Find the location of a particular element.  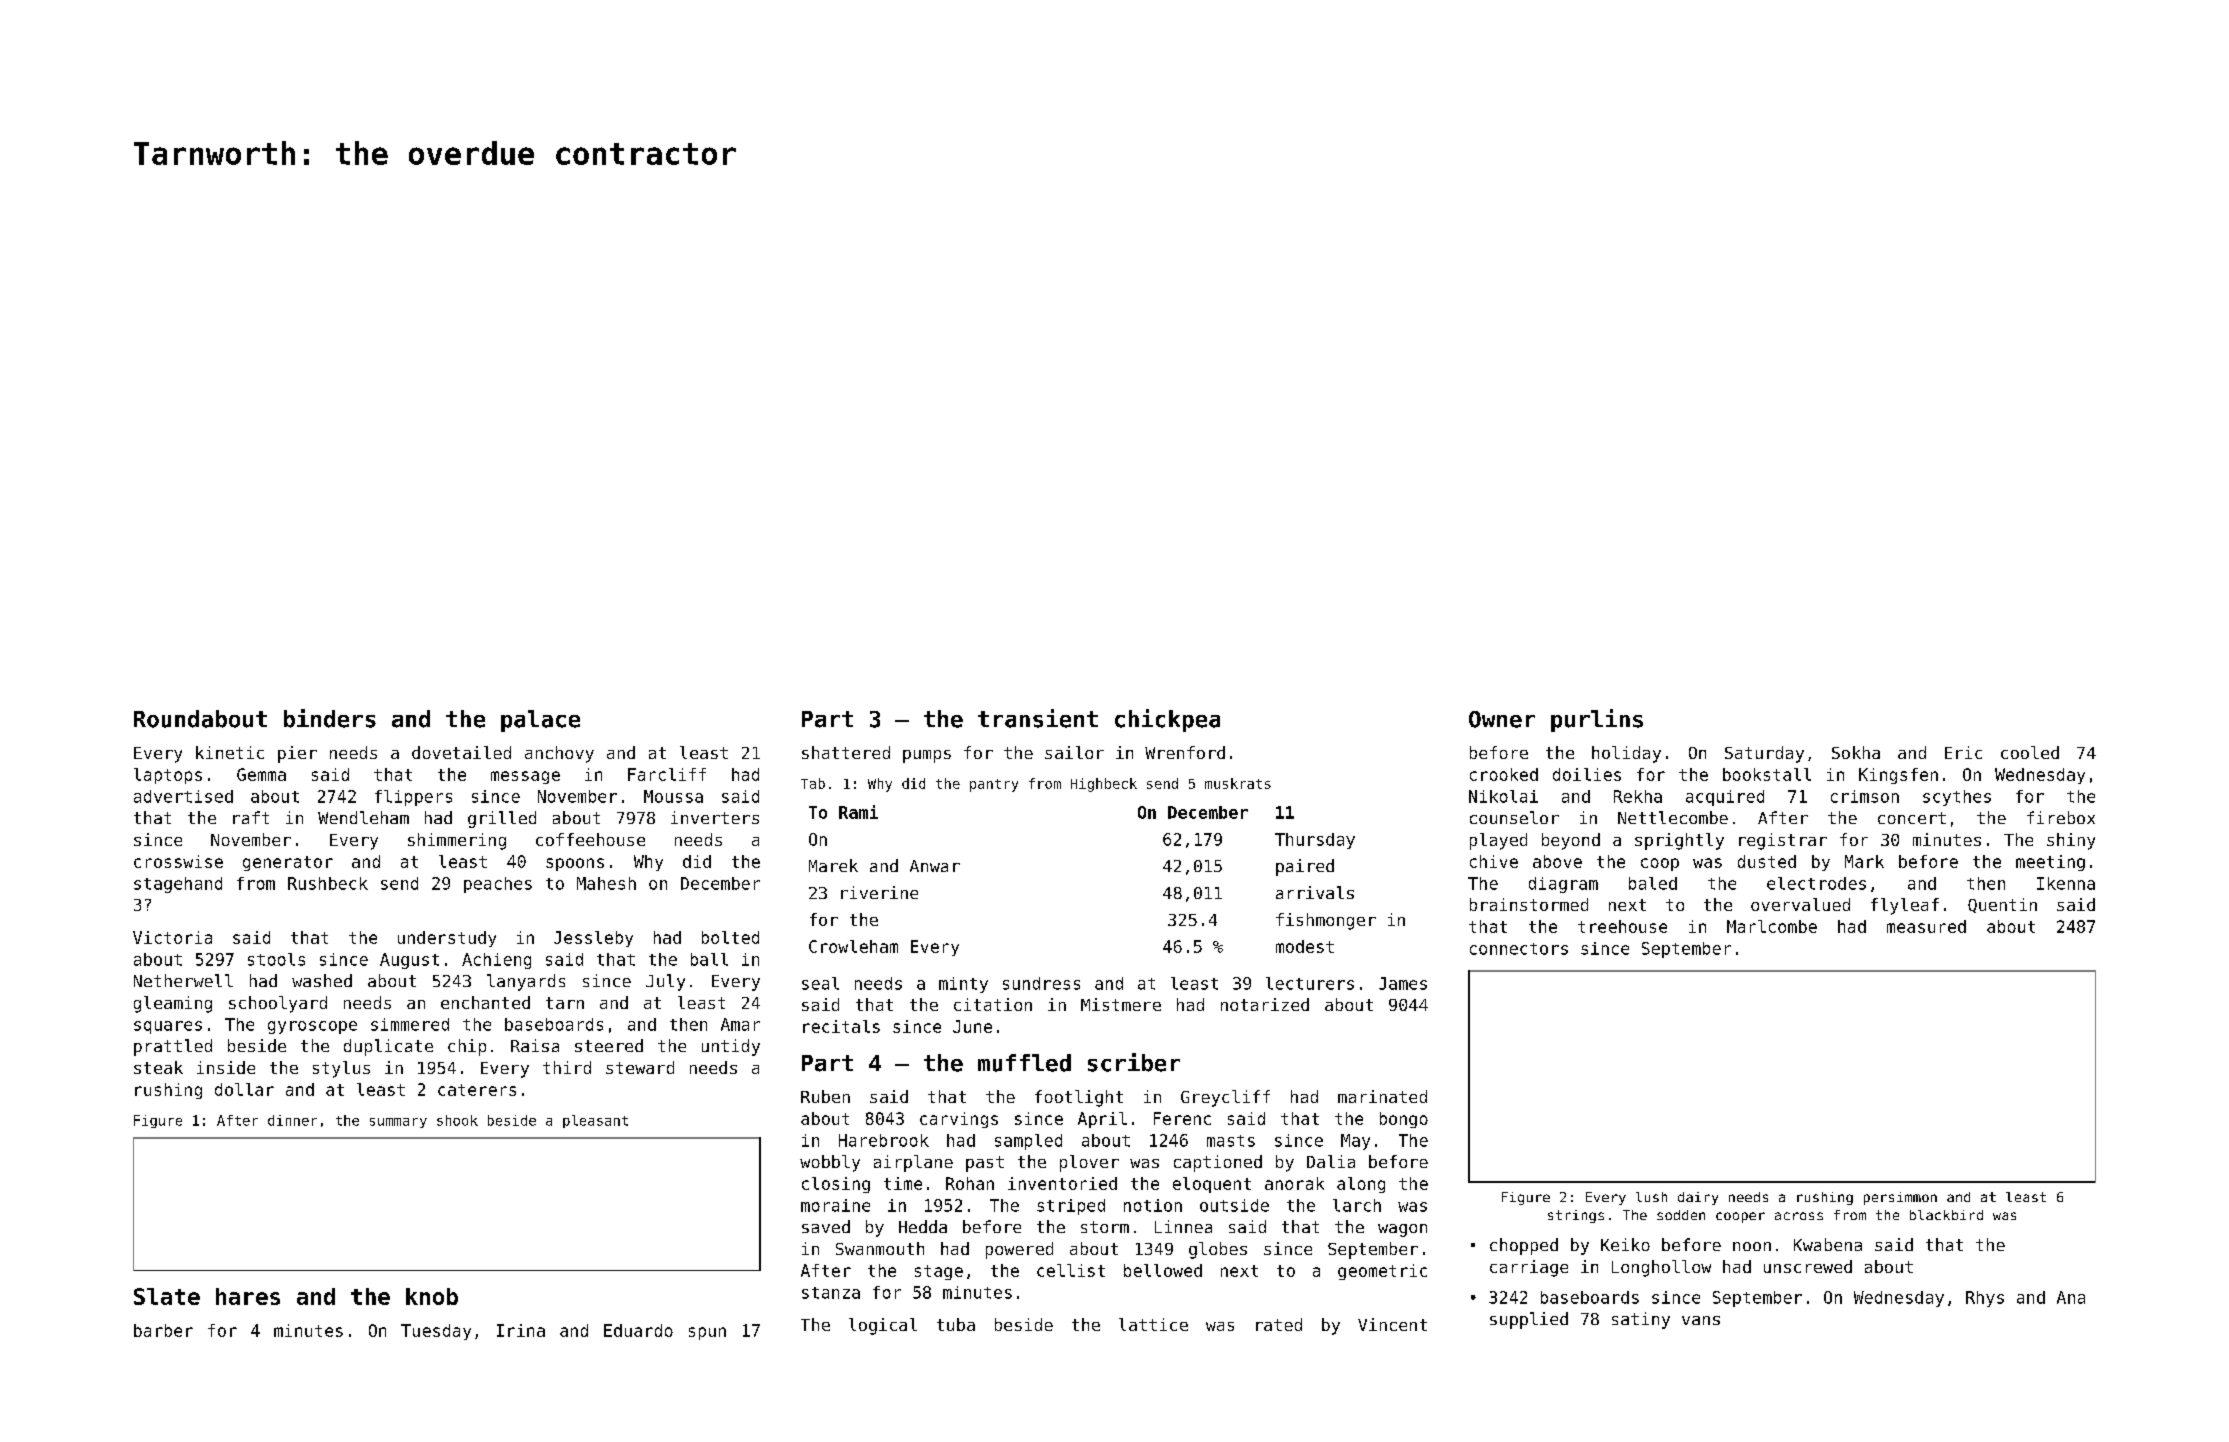

barber is located at coordinates (163, 1330).
